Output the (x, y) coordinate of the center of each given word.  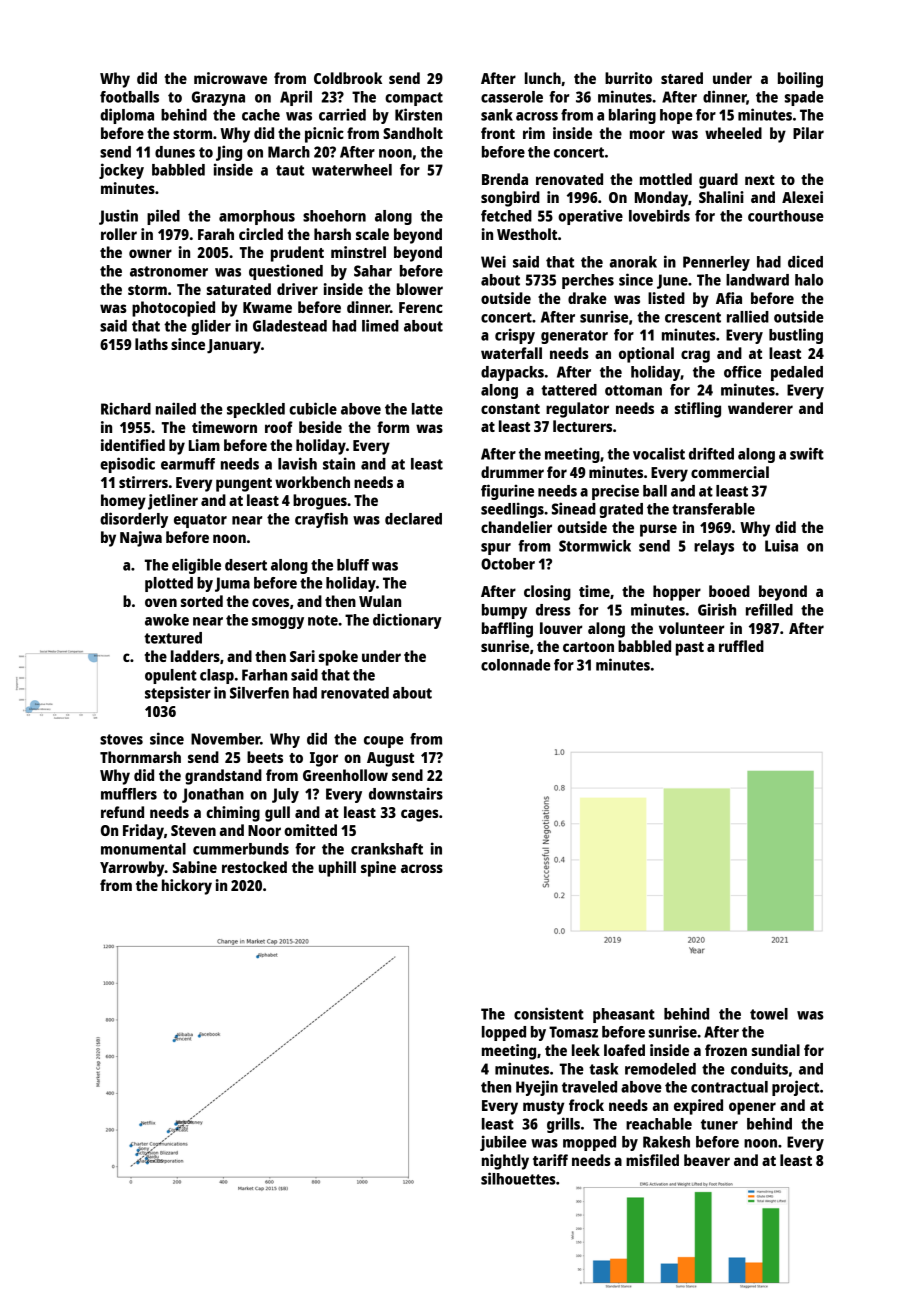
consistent (549, 1013)
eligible (196, 566)
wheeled (733, 133)
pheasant (624, 1015)
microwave (230, 78)
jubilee (503, 1143)
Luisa (781, 545)
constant (510, 409)
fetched (506, 216)
